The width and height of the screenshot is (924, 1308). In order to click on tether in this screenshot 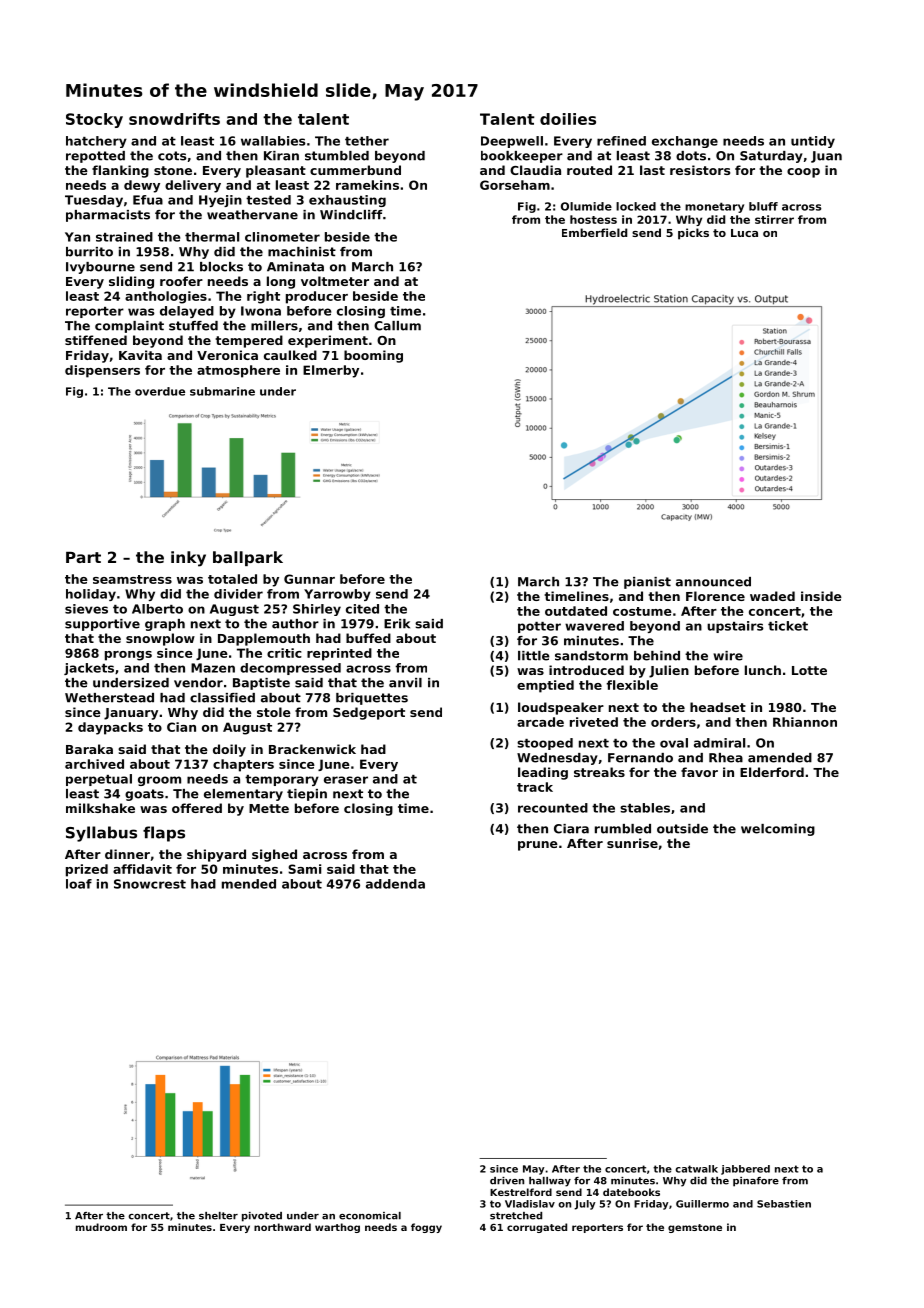, I will do `click(367, 141)`.
